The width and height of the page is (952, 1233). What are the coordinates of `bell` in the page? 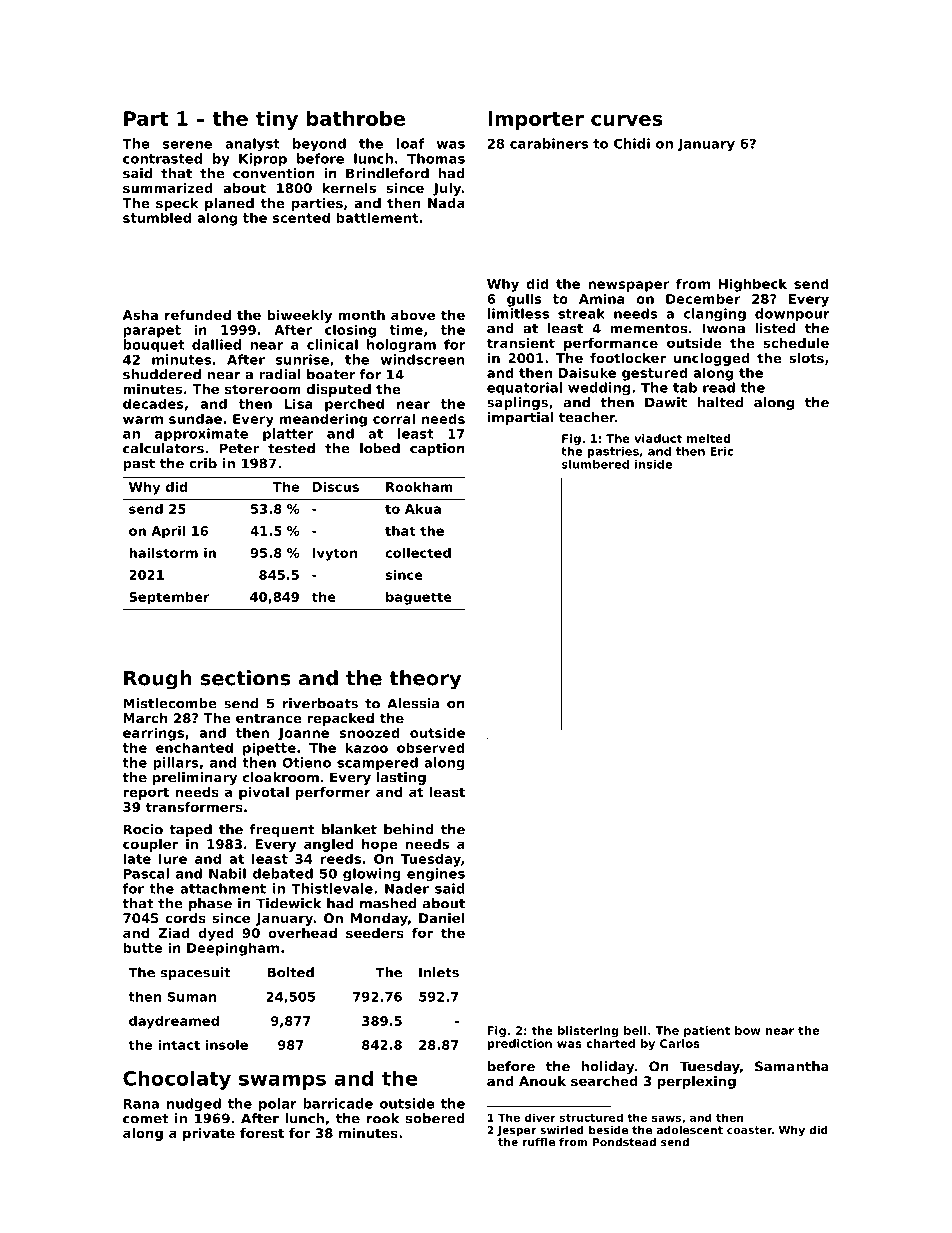 It's located at (635, 1030).
